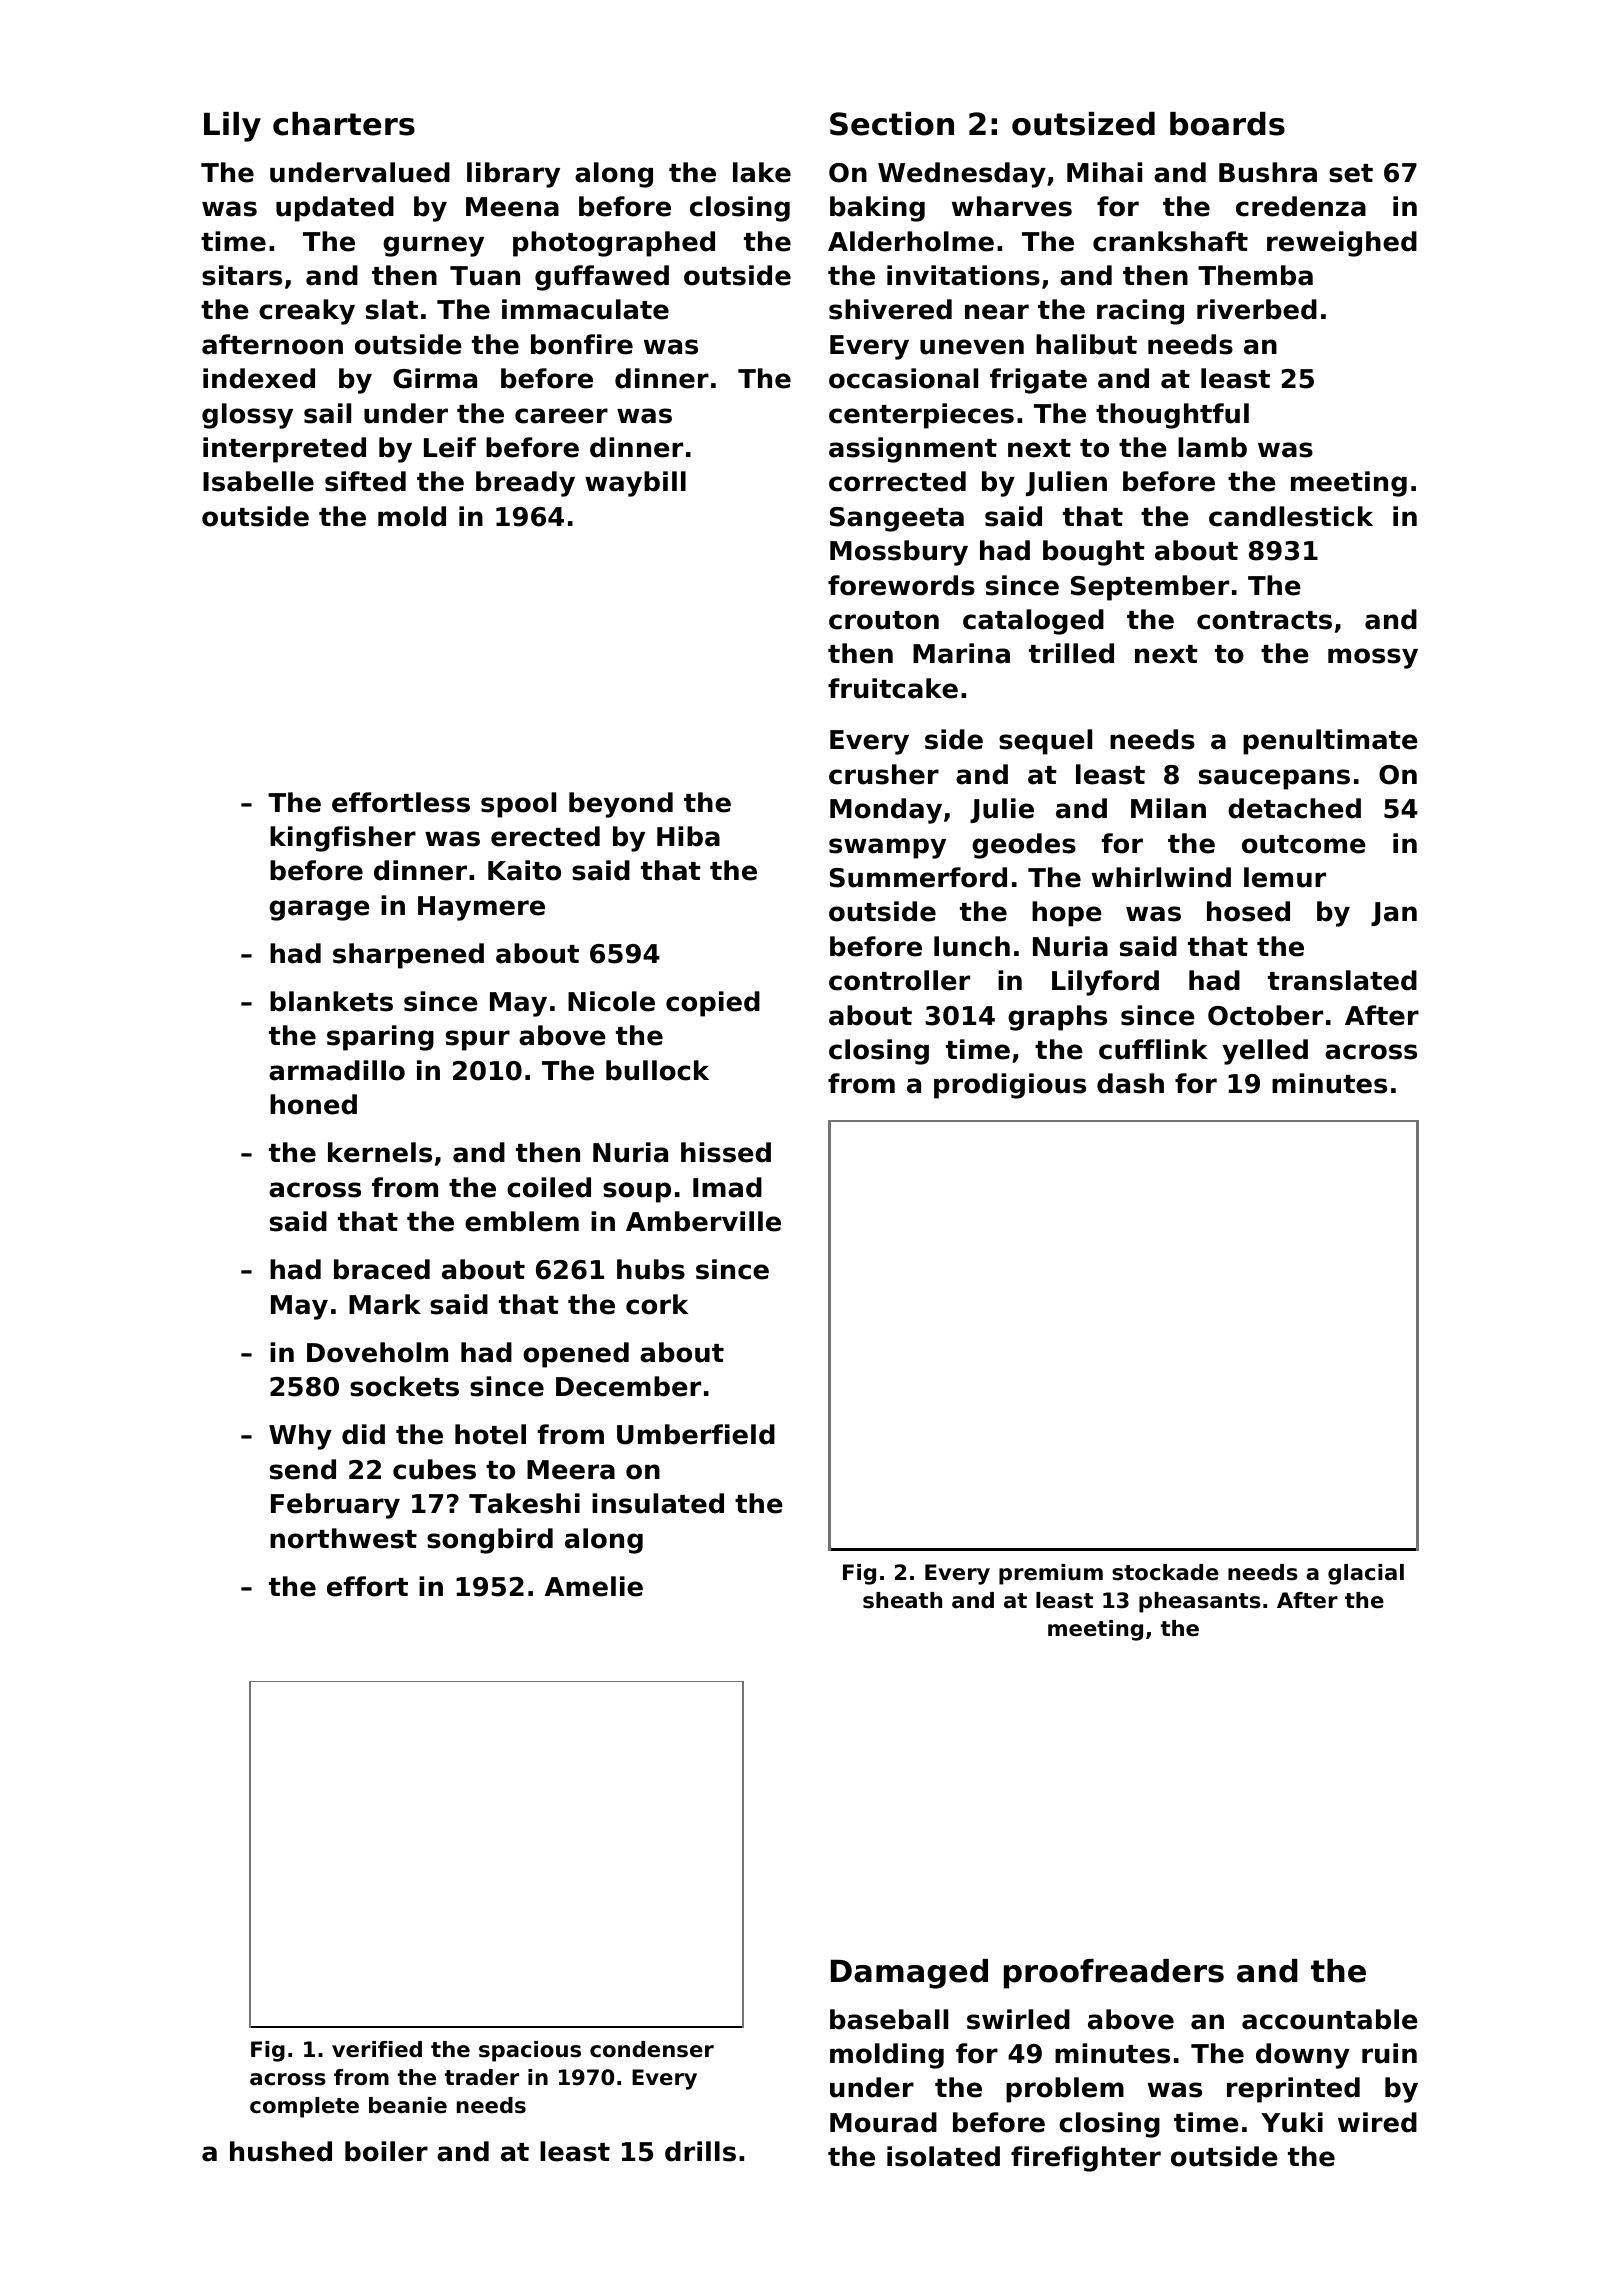  What do you see at coordinates (884, 774) in the screenshot?
I see `crusher` at bounding box center [884, 774].
